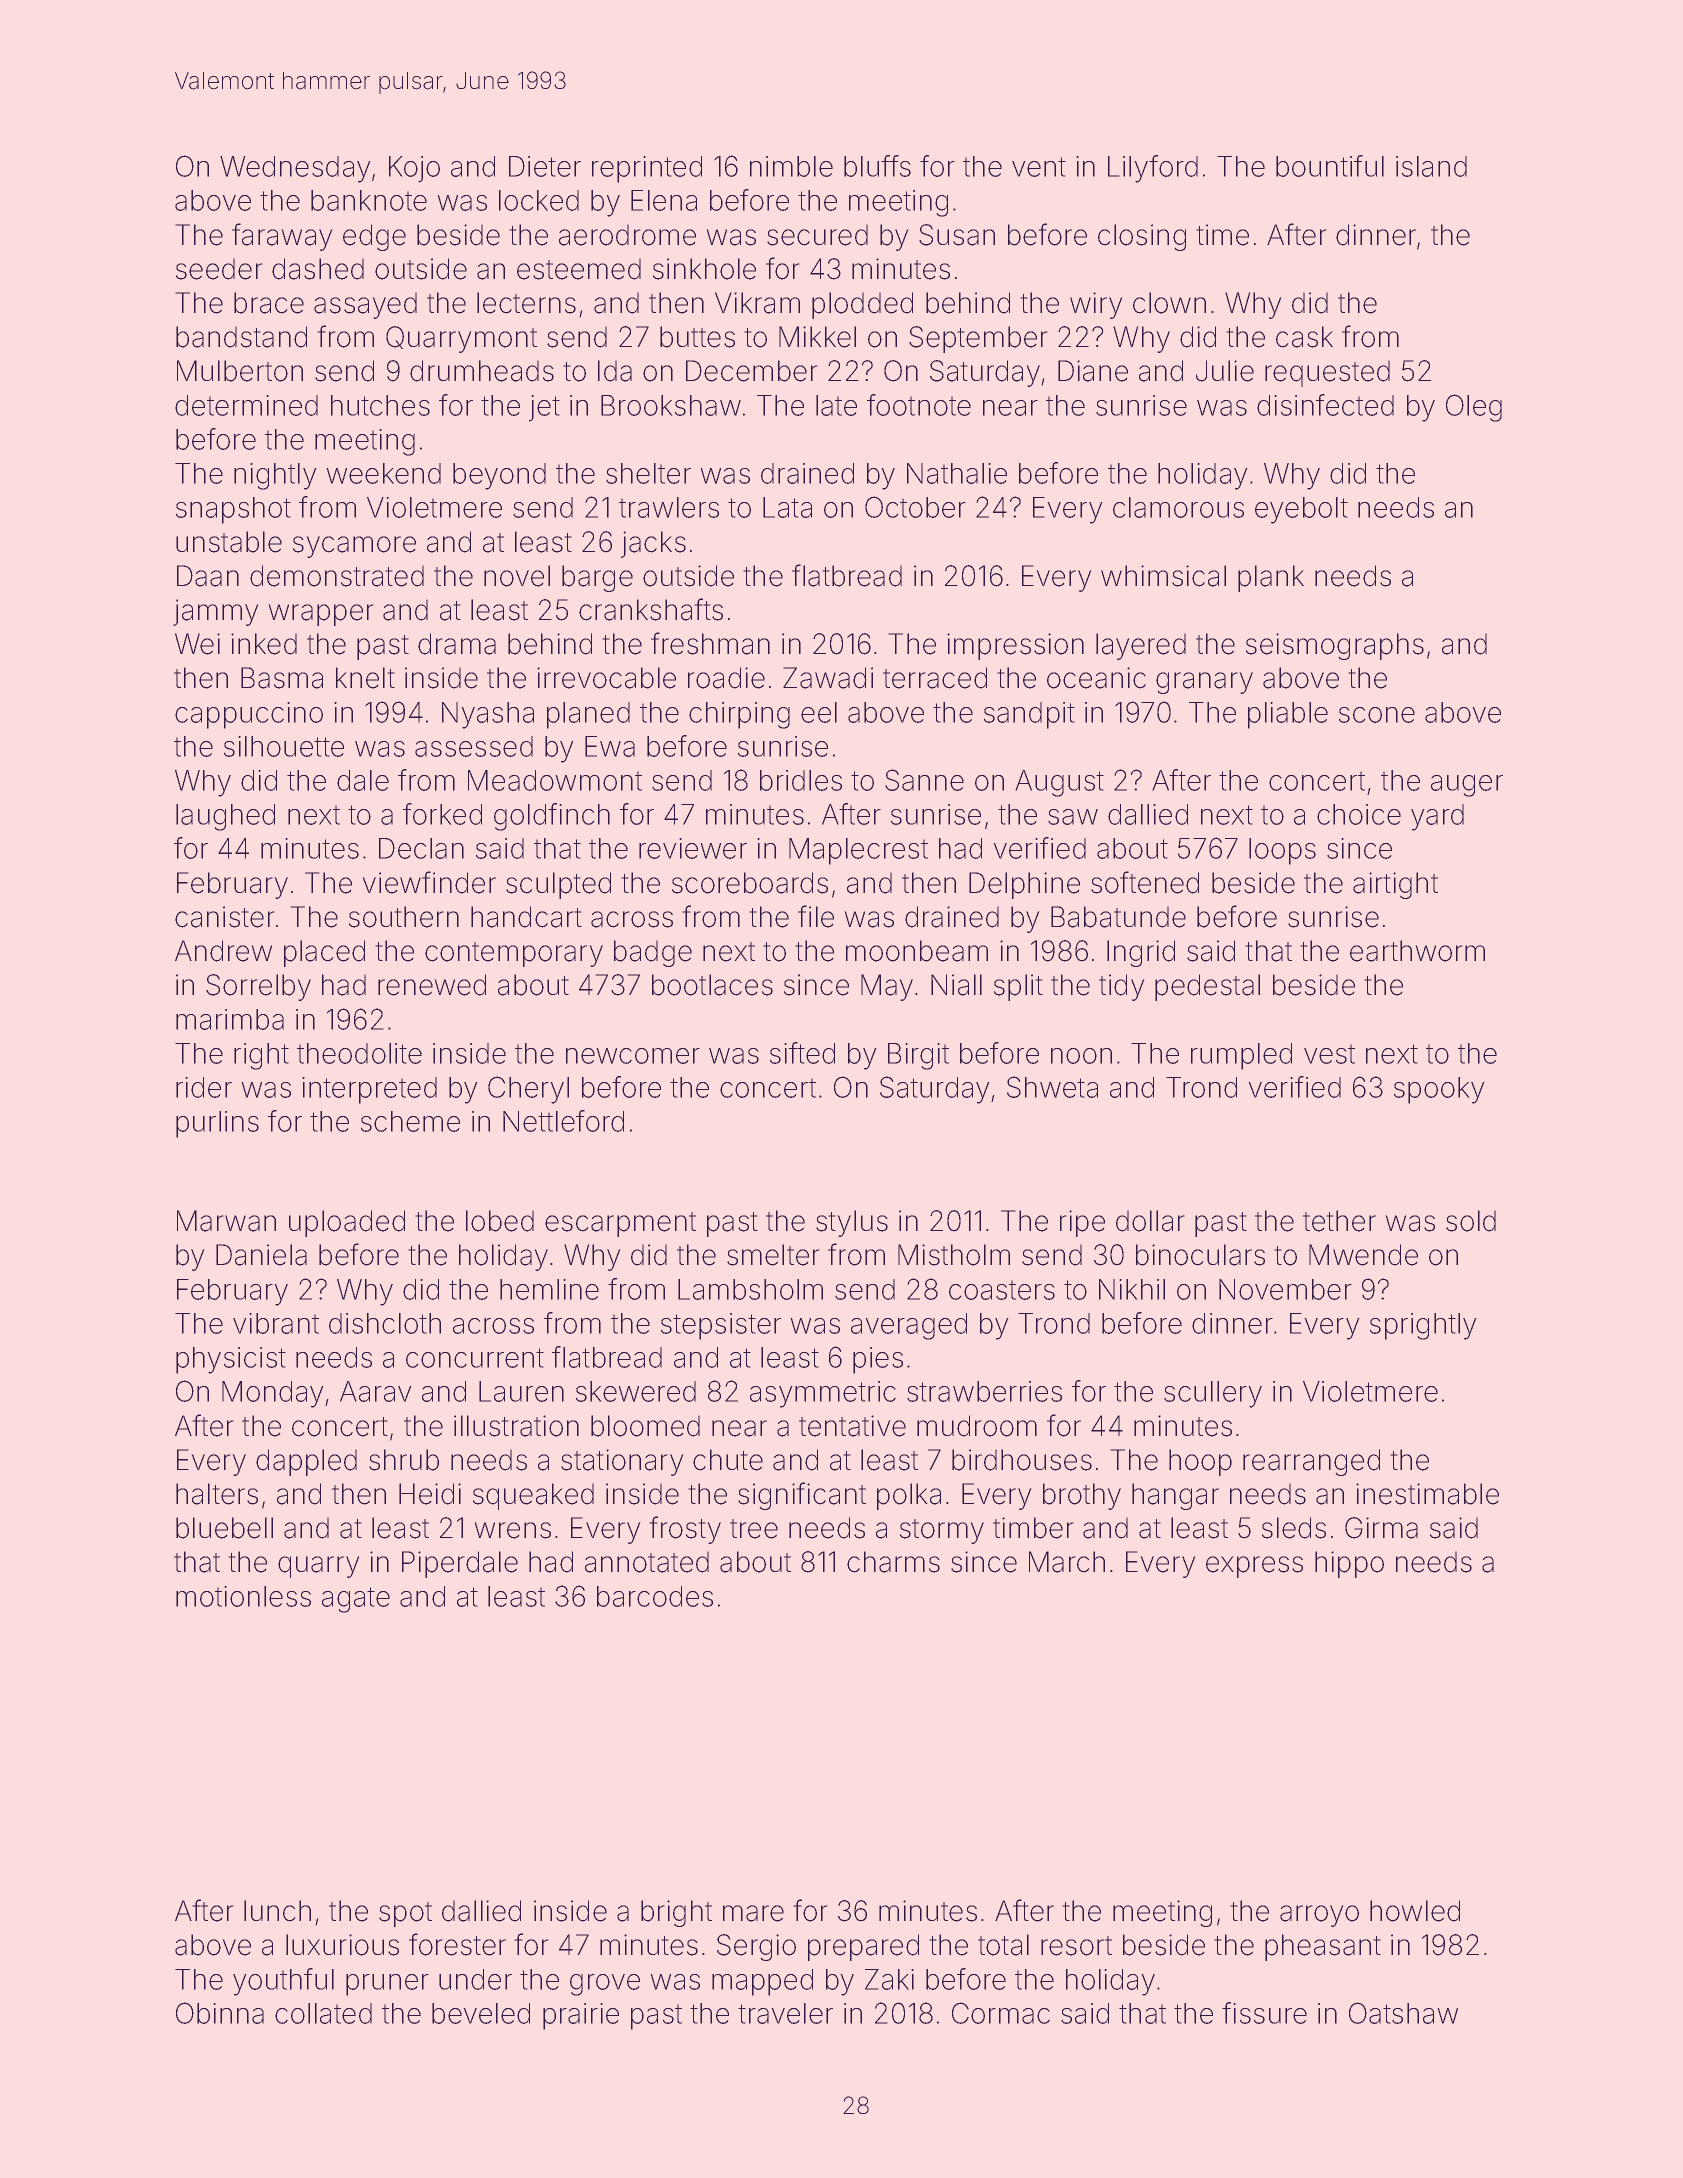 The height and width of the screenshot is (2178, 1683). Describe the element at coordinates (220, 2013) in the screenshot. I see `Obinna` at that location.
